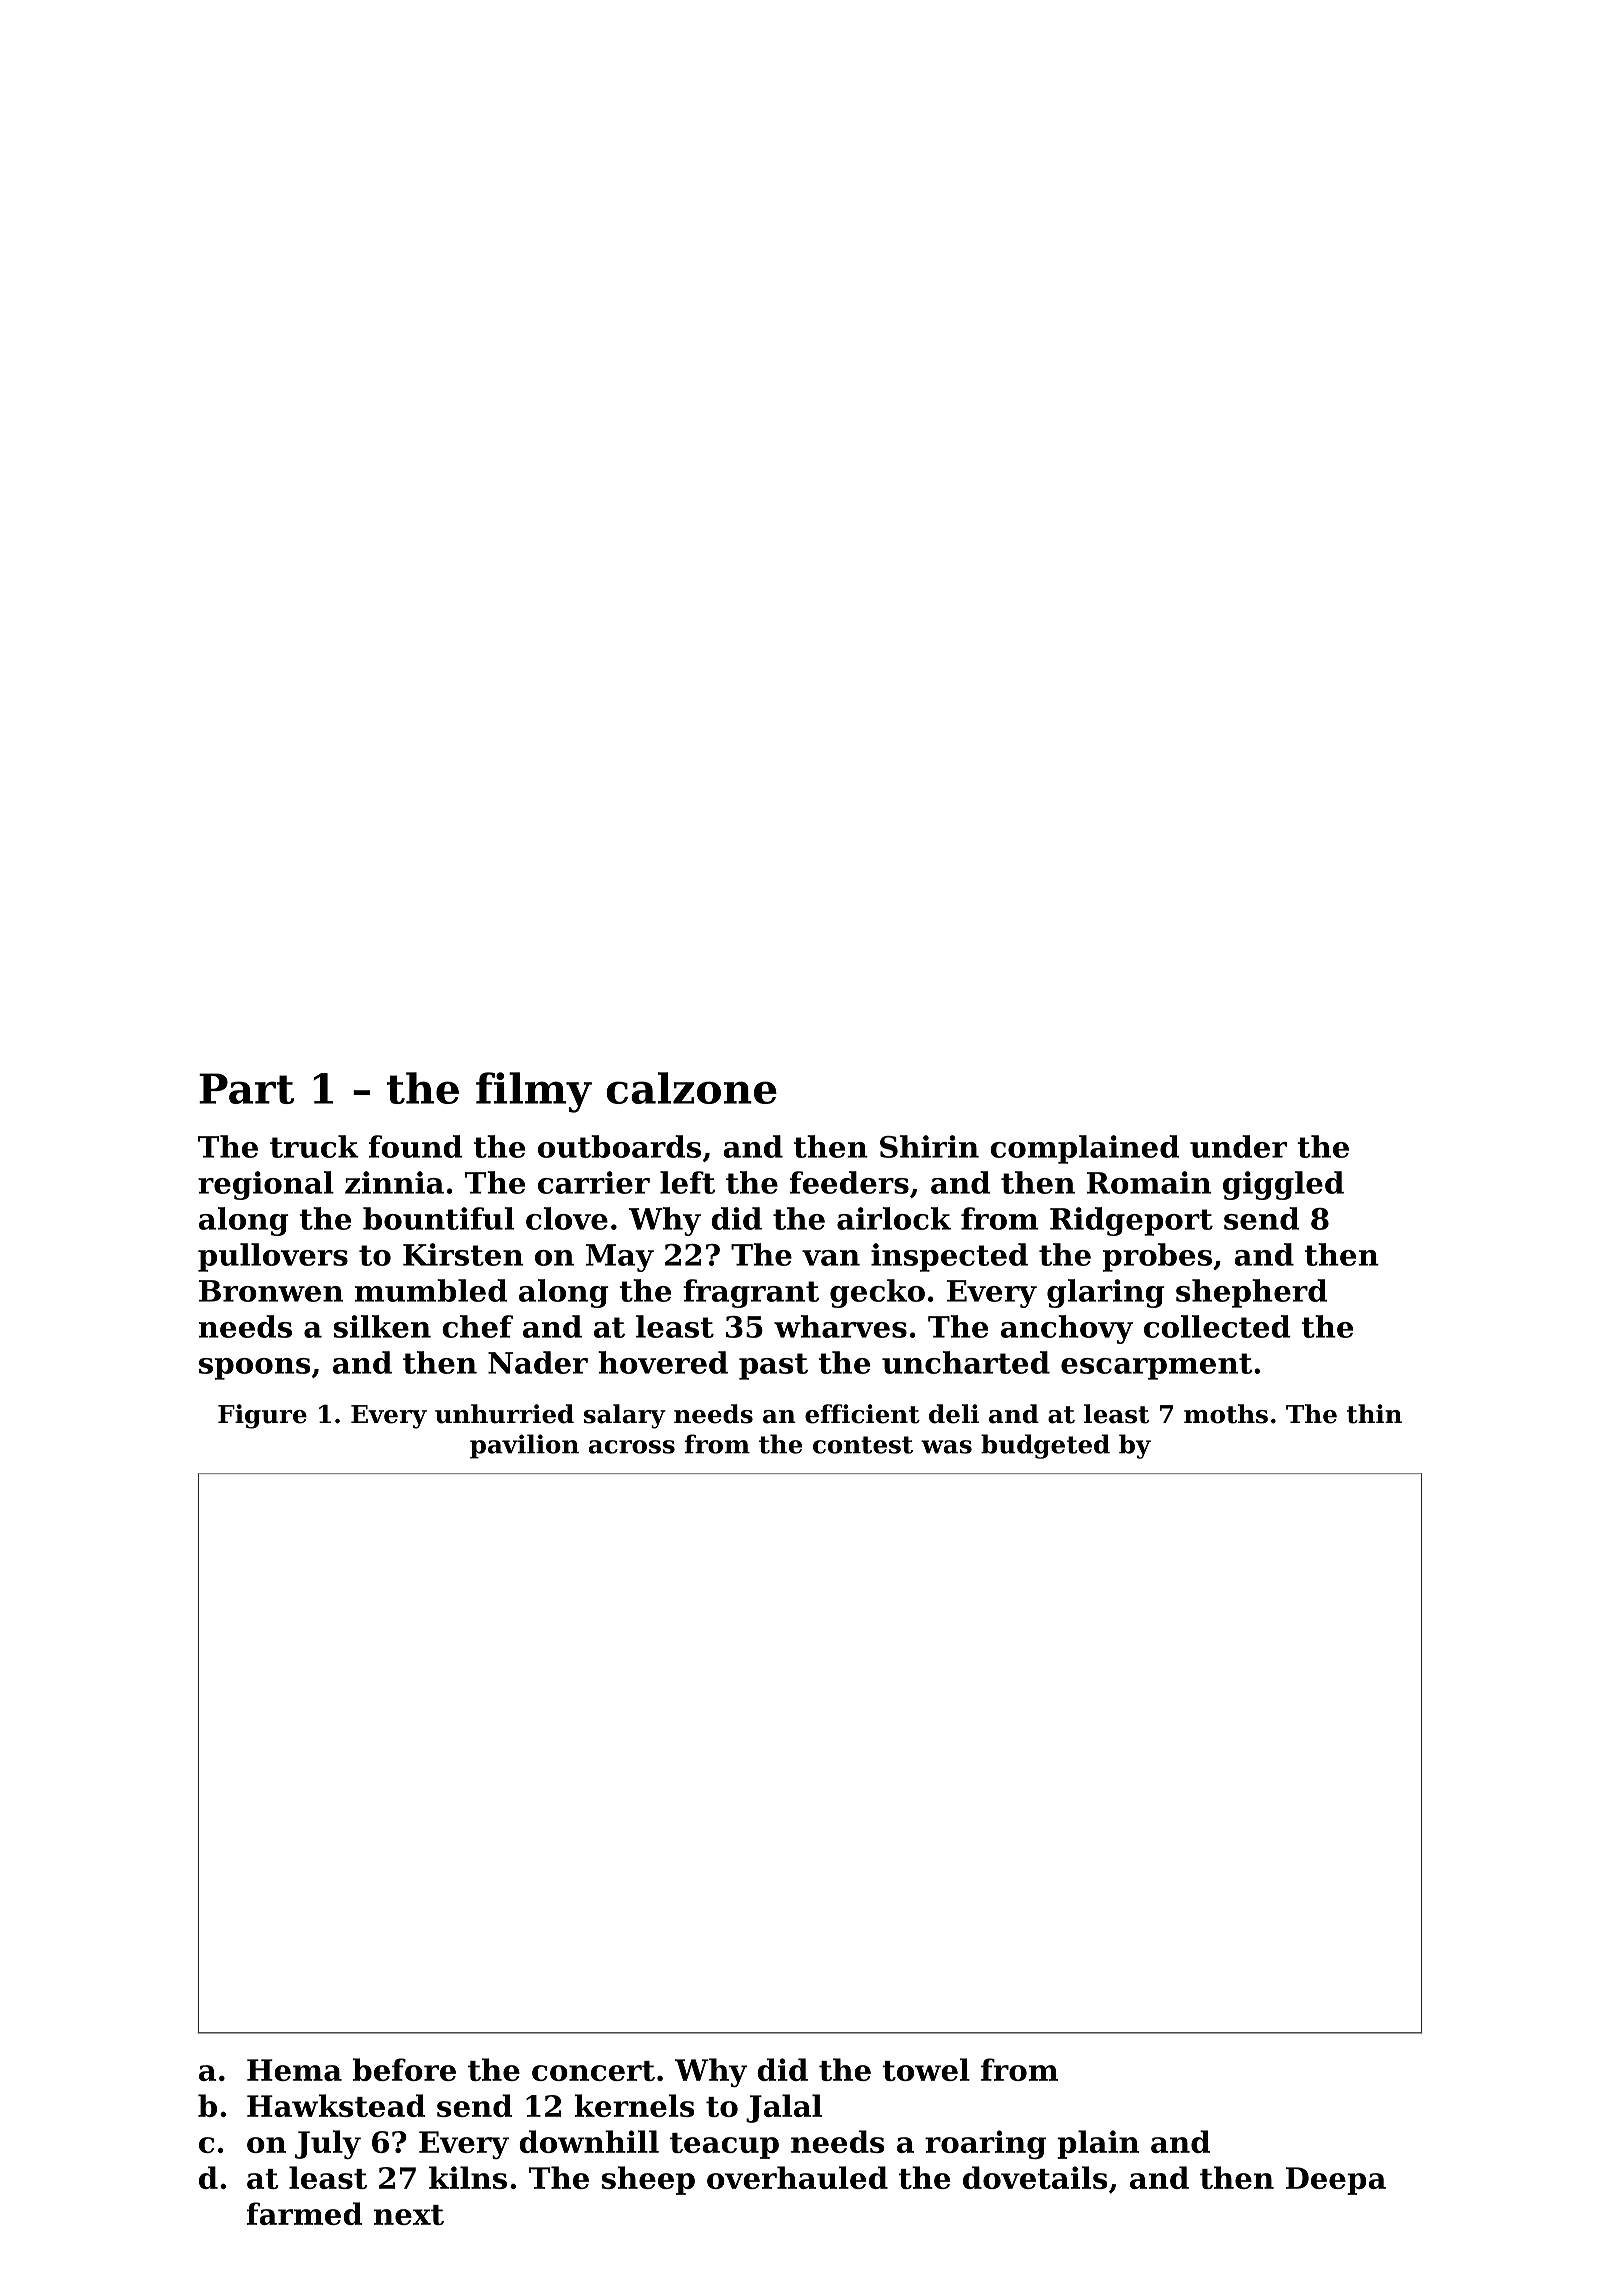  Describe the element at coordinates (1336, 2181) in the document. I see `Deepa` at that location.
